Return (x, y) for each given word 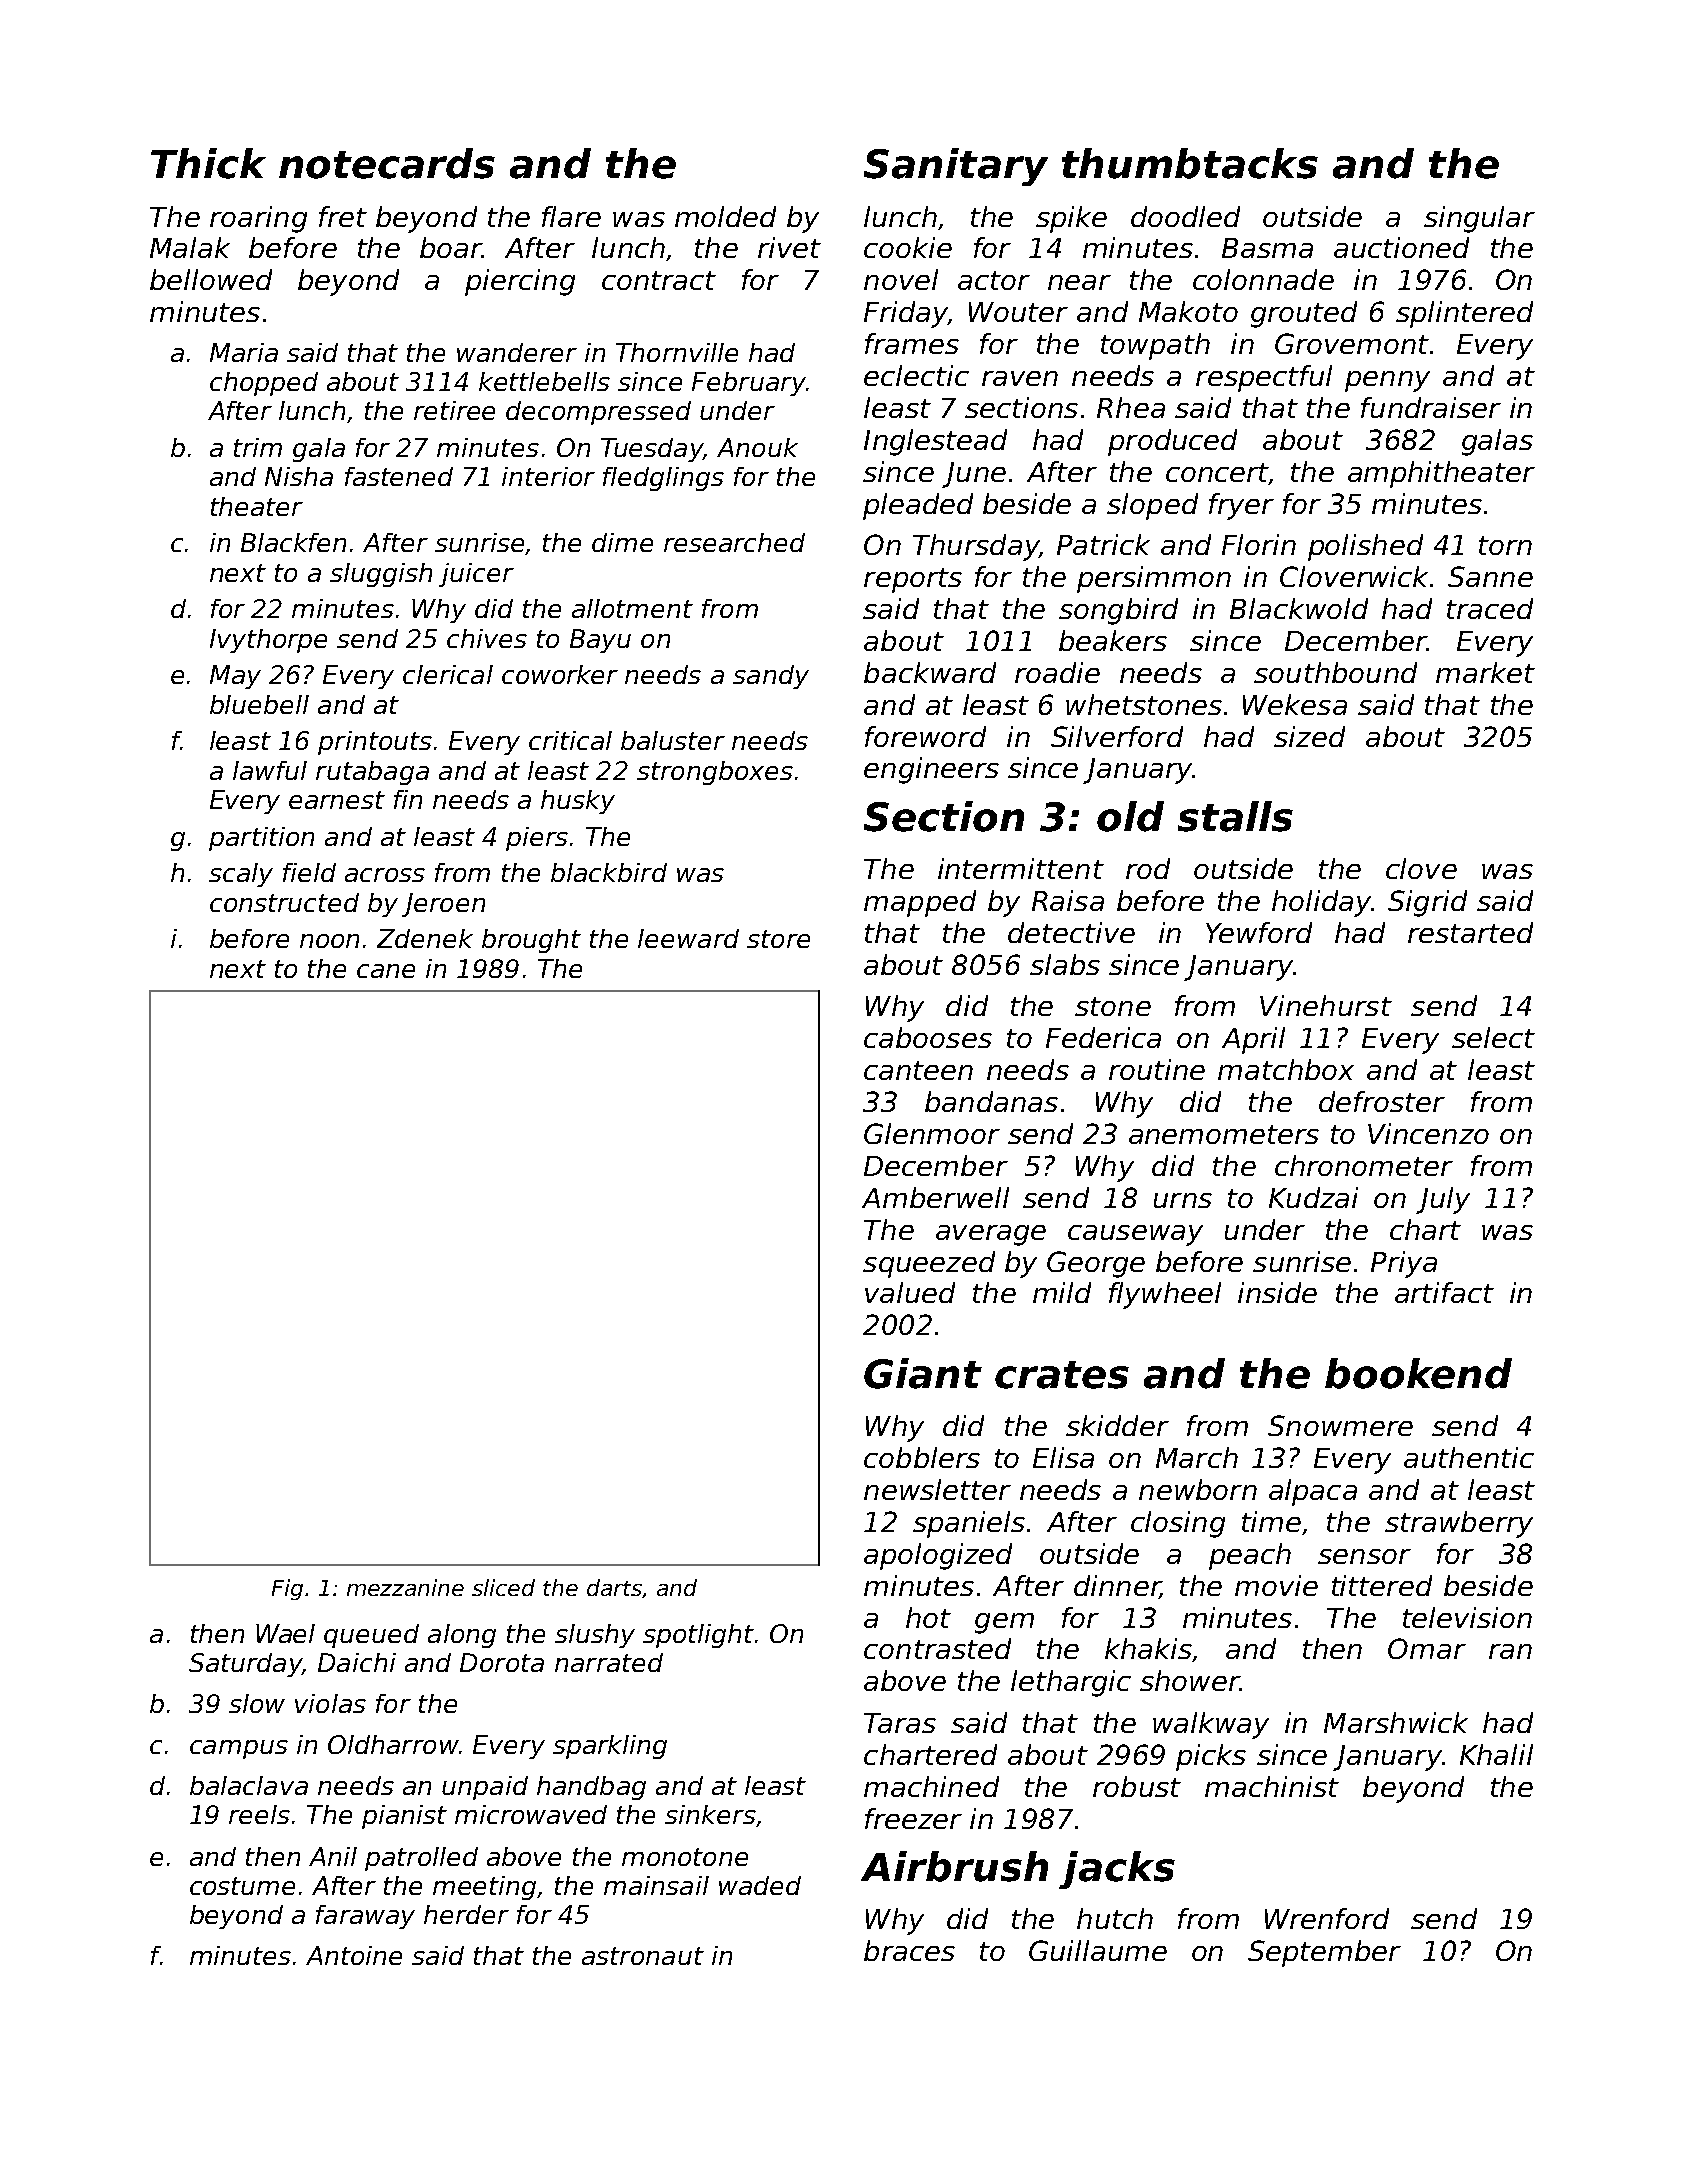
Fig (287, 1589)
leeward (688, 938)
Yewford (1259, 932)
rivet (789, 247)
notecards (387, 163)
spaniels (969, 1524)
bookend (1418, 1373)
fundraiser (1431, 407)
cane (386, 971)
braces (909, 1950)
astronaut (643, 1956)
